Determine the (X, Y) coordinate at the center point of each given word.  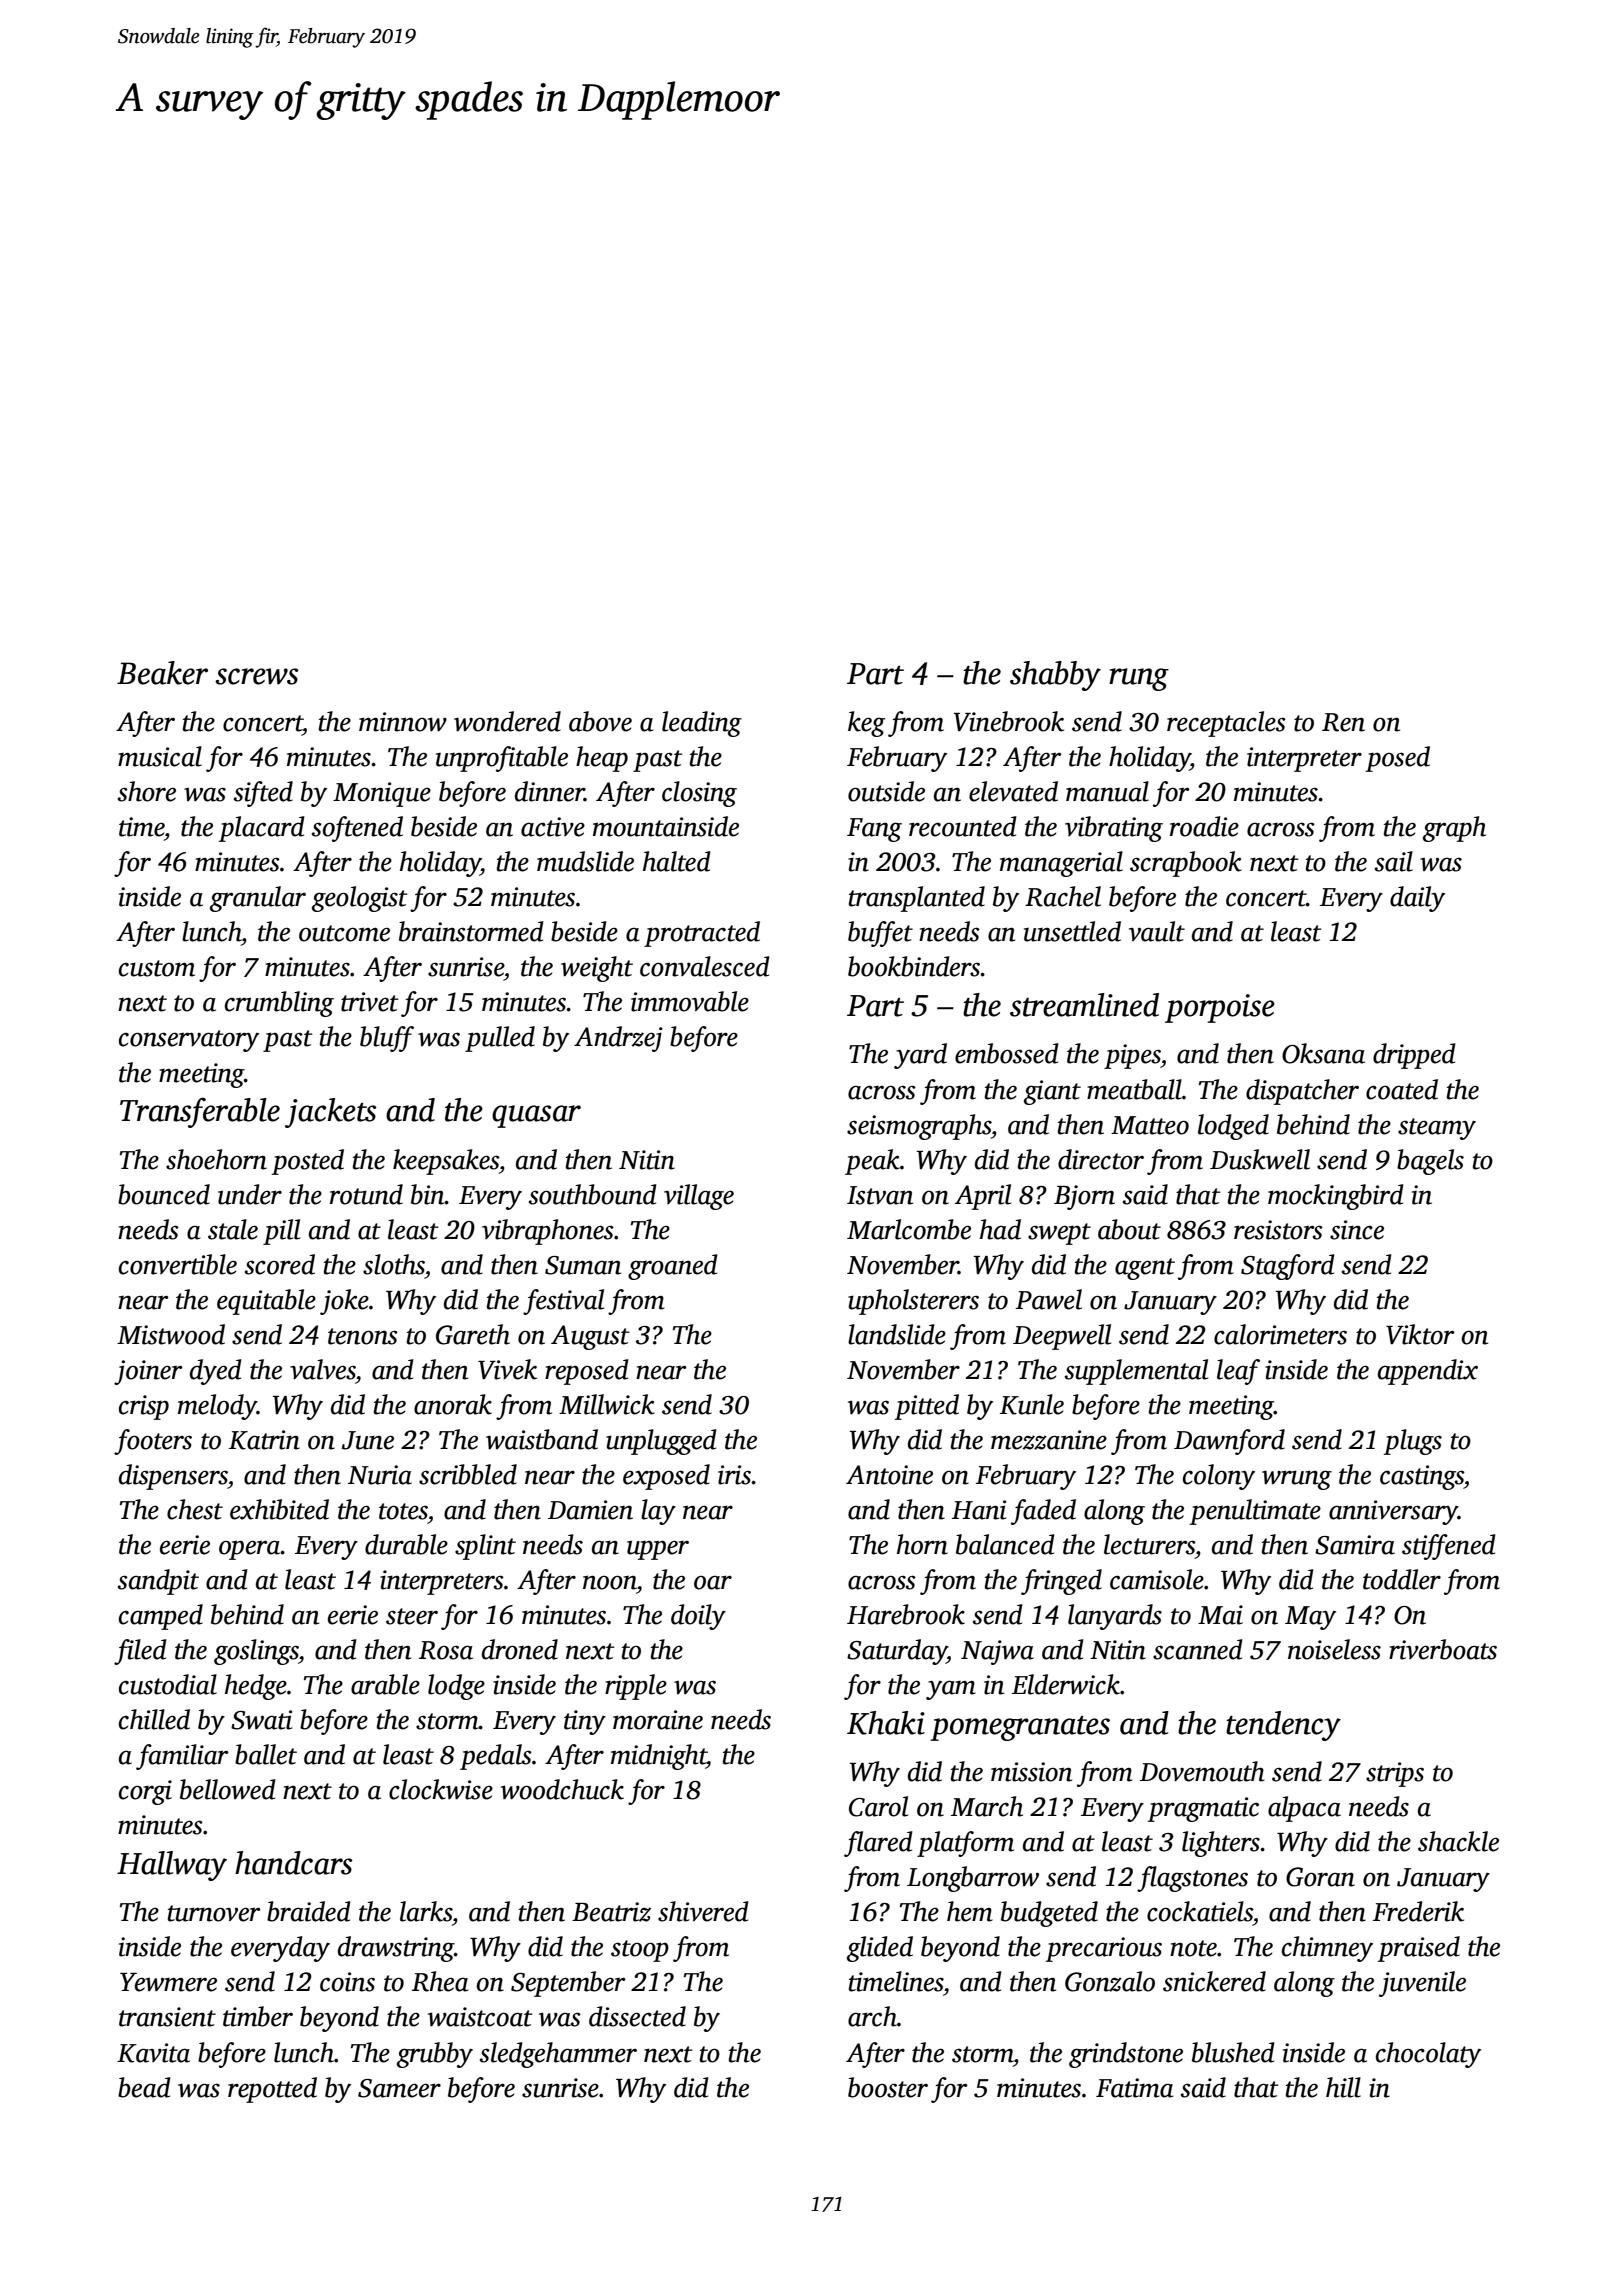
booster (888, 2087)
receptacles (1226, 724)
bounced (164, 1194)
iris (734, 1475)
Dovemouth (1202, 1771)
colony (1219, 1477)
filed (140, 1652)
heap (602, 759)
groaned (673, 1267)
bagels (1430, 1162)
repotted (272, 2090)
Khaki (886, 1723)
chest (195, 1509)
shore (147, 791)
